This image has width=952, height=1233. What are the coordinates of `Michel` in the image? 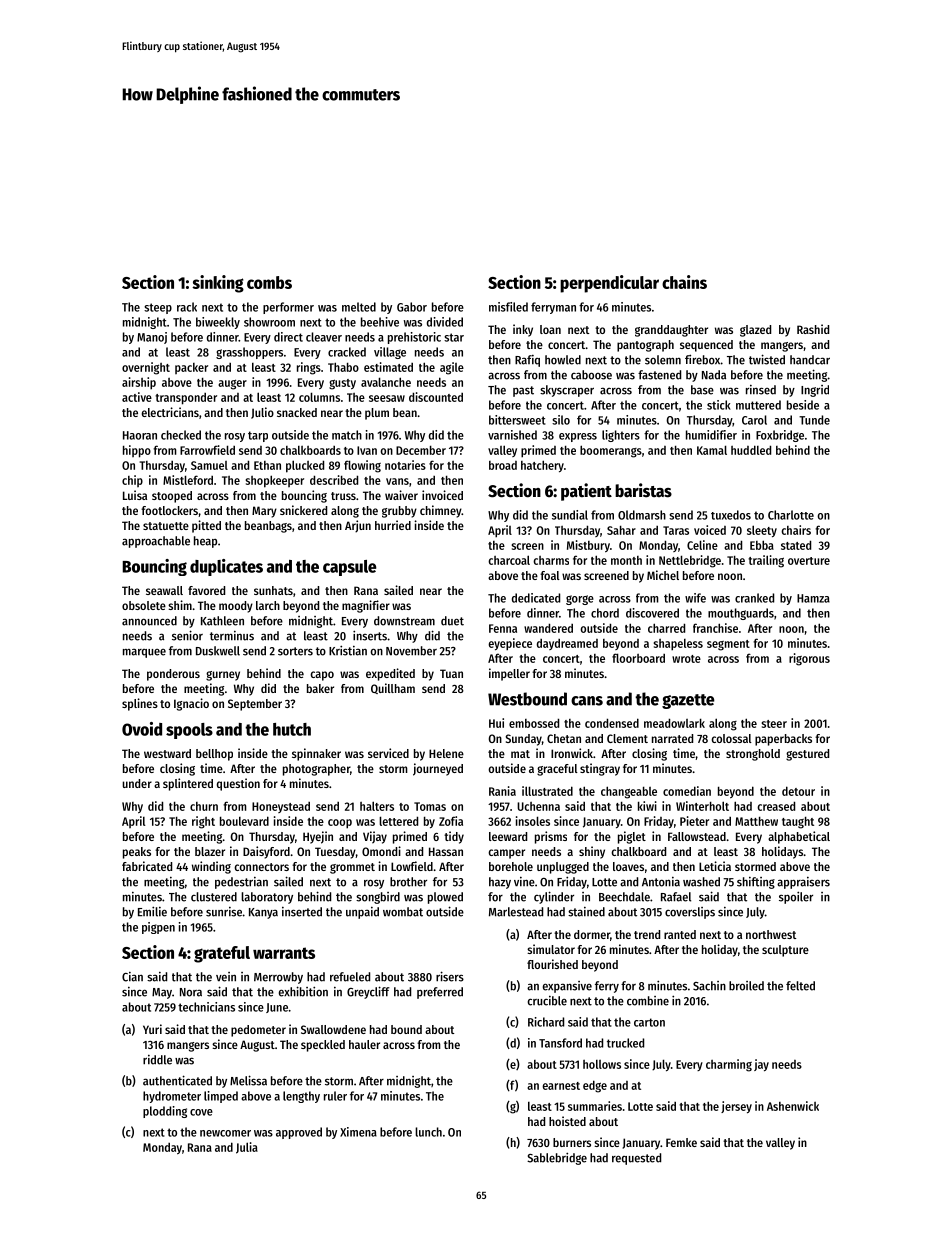 It's located at (663, 575).
